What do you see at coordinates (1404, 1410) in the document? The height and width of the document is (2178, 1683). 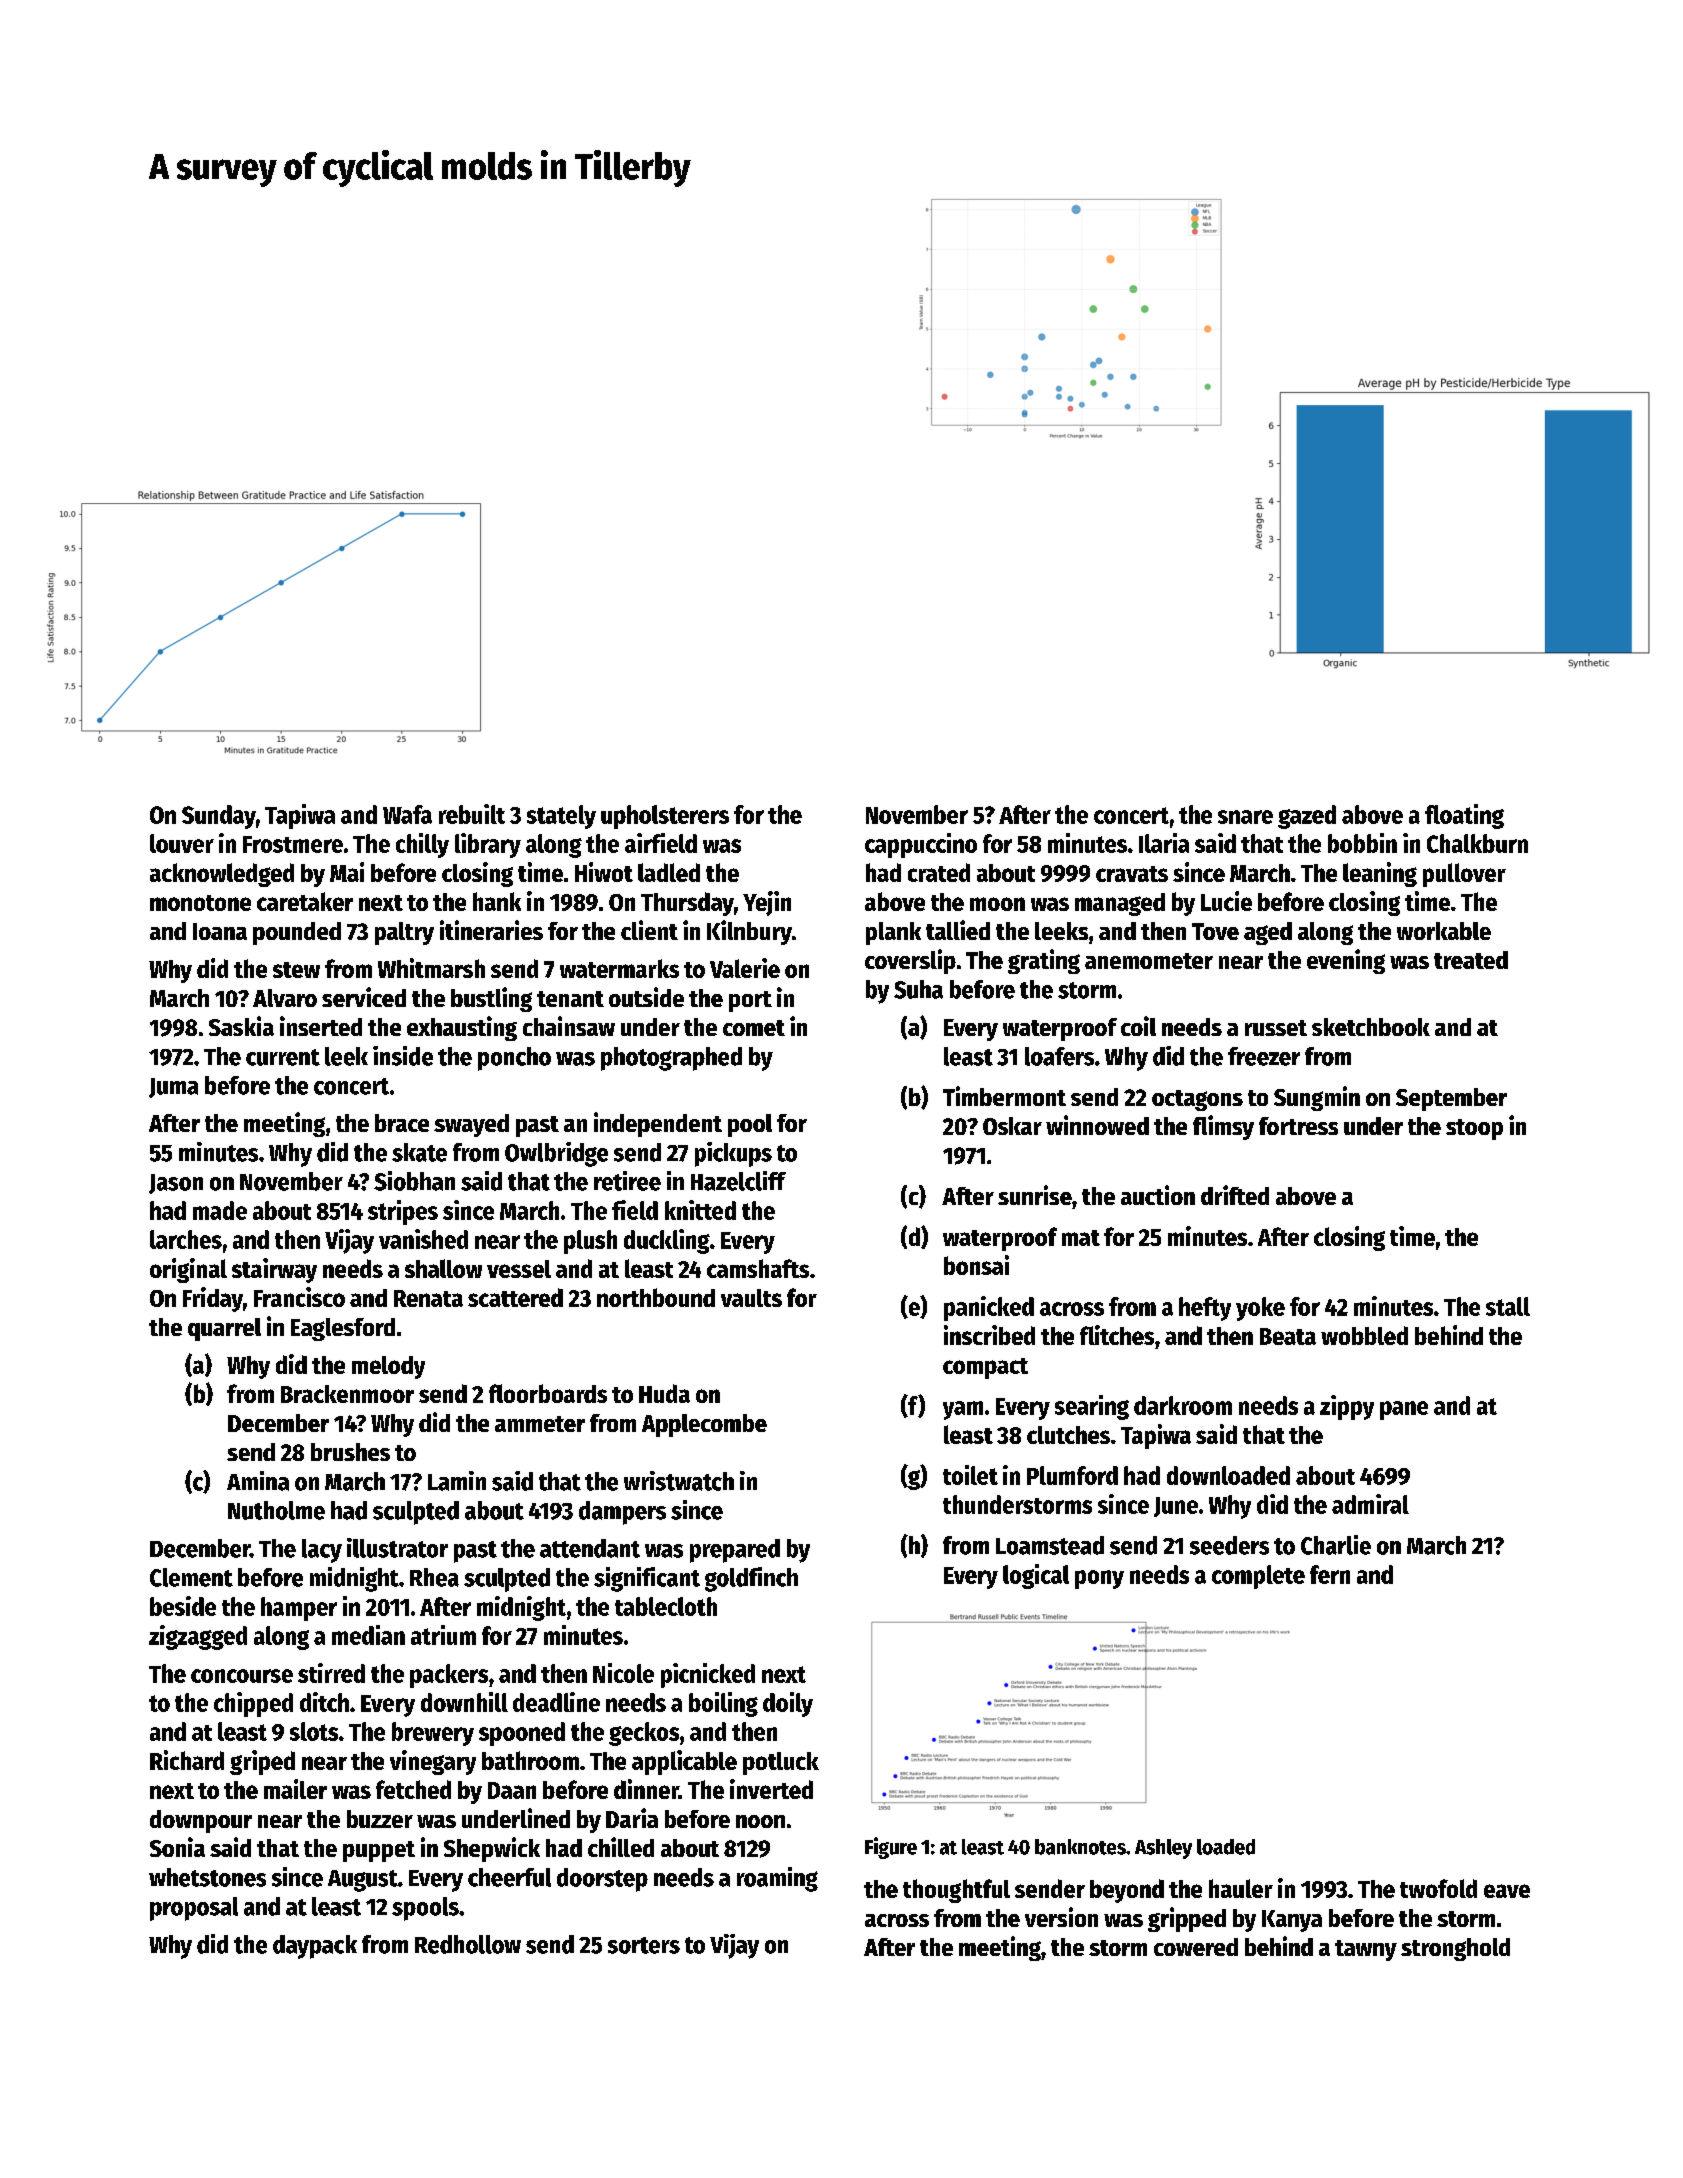 I see `pane` at bounding box center [1404, 1410].
